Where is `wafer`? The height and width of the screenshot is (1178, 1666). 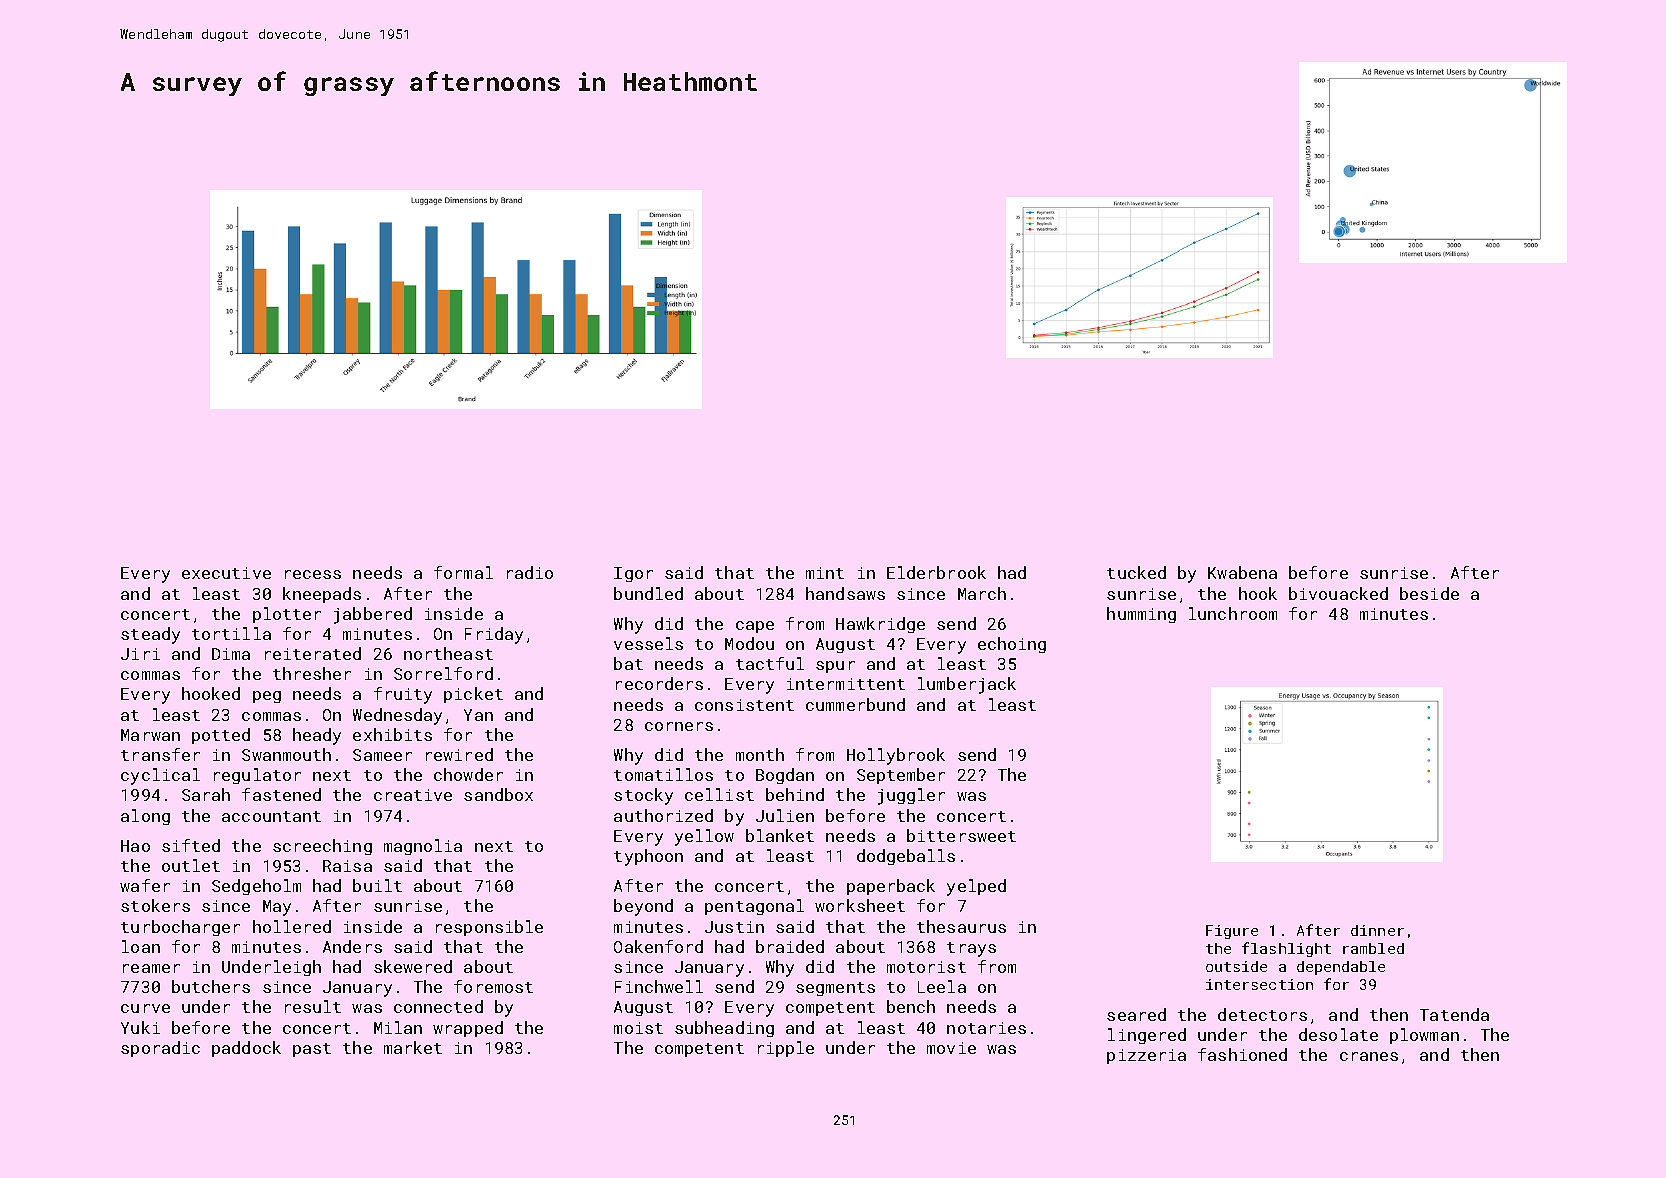 wafer is located at coordinates (145, 885).
